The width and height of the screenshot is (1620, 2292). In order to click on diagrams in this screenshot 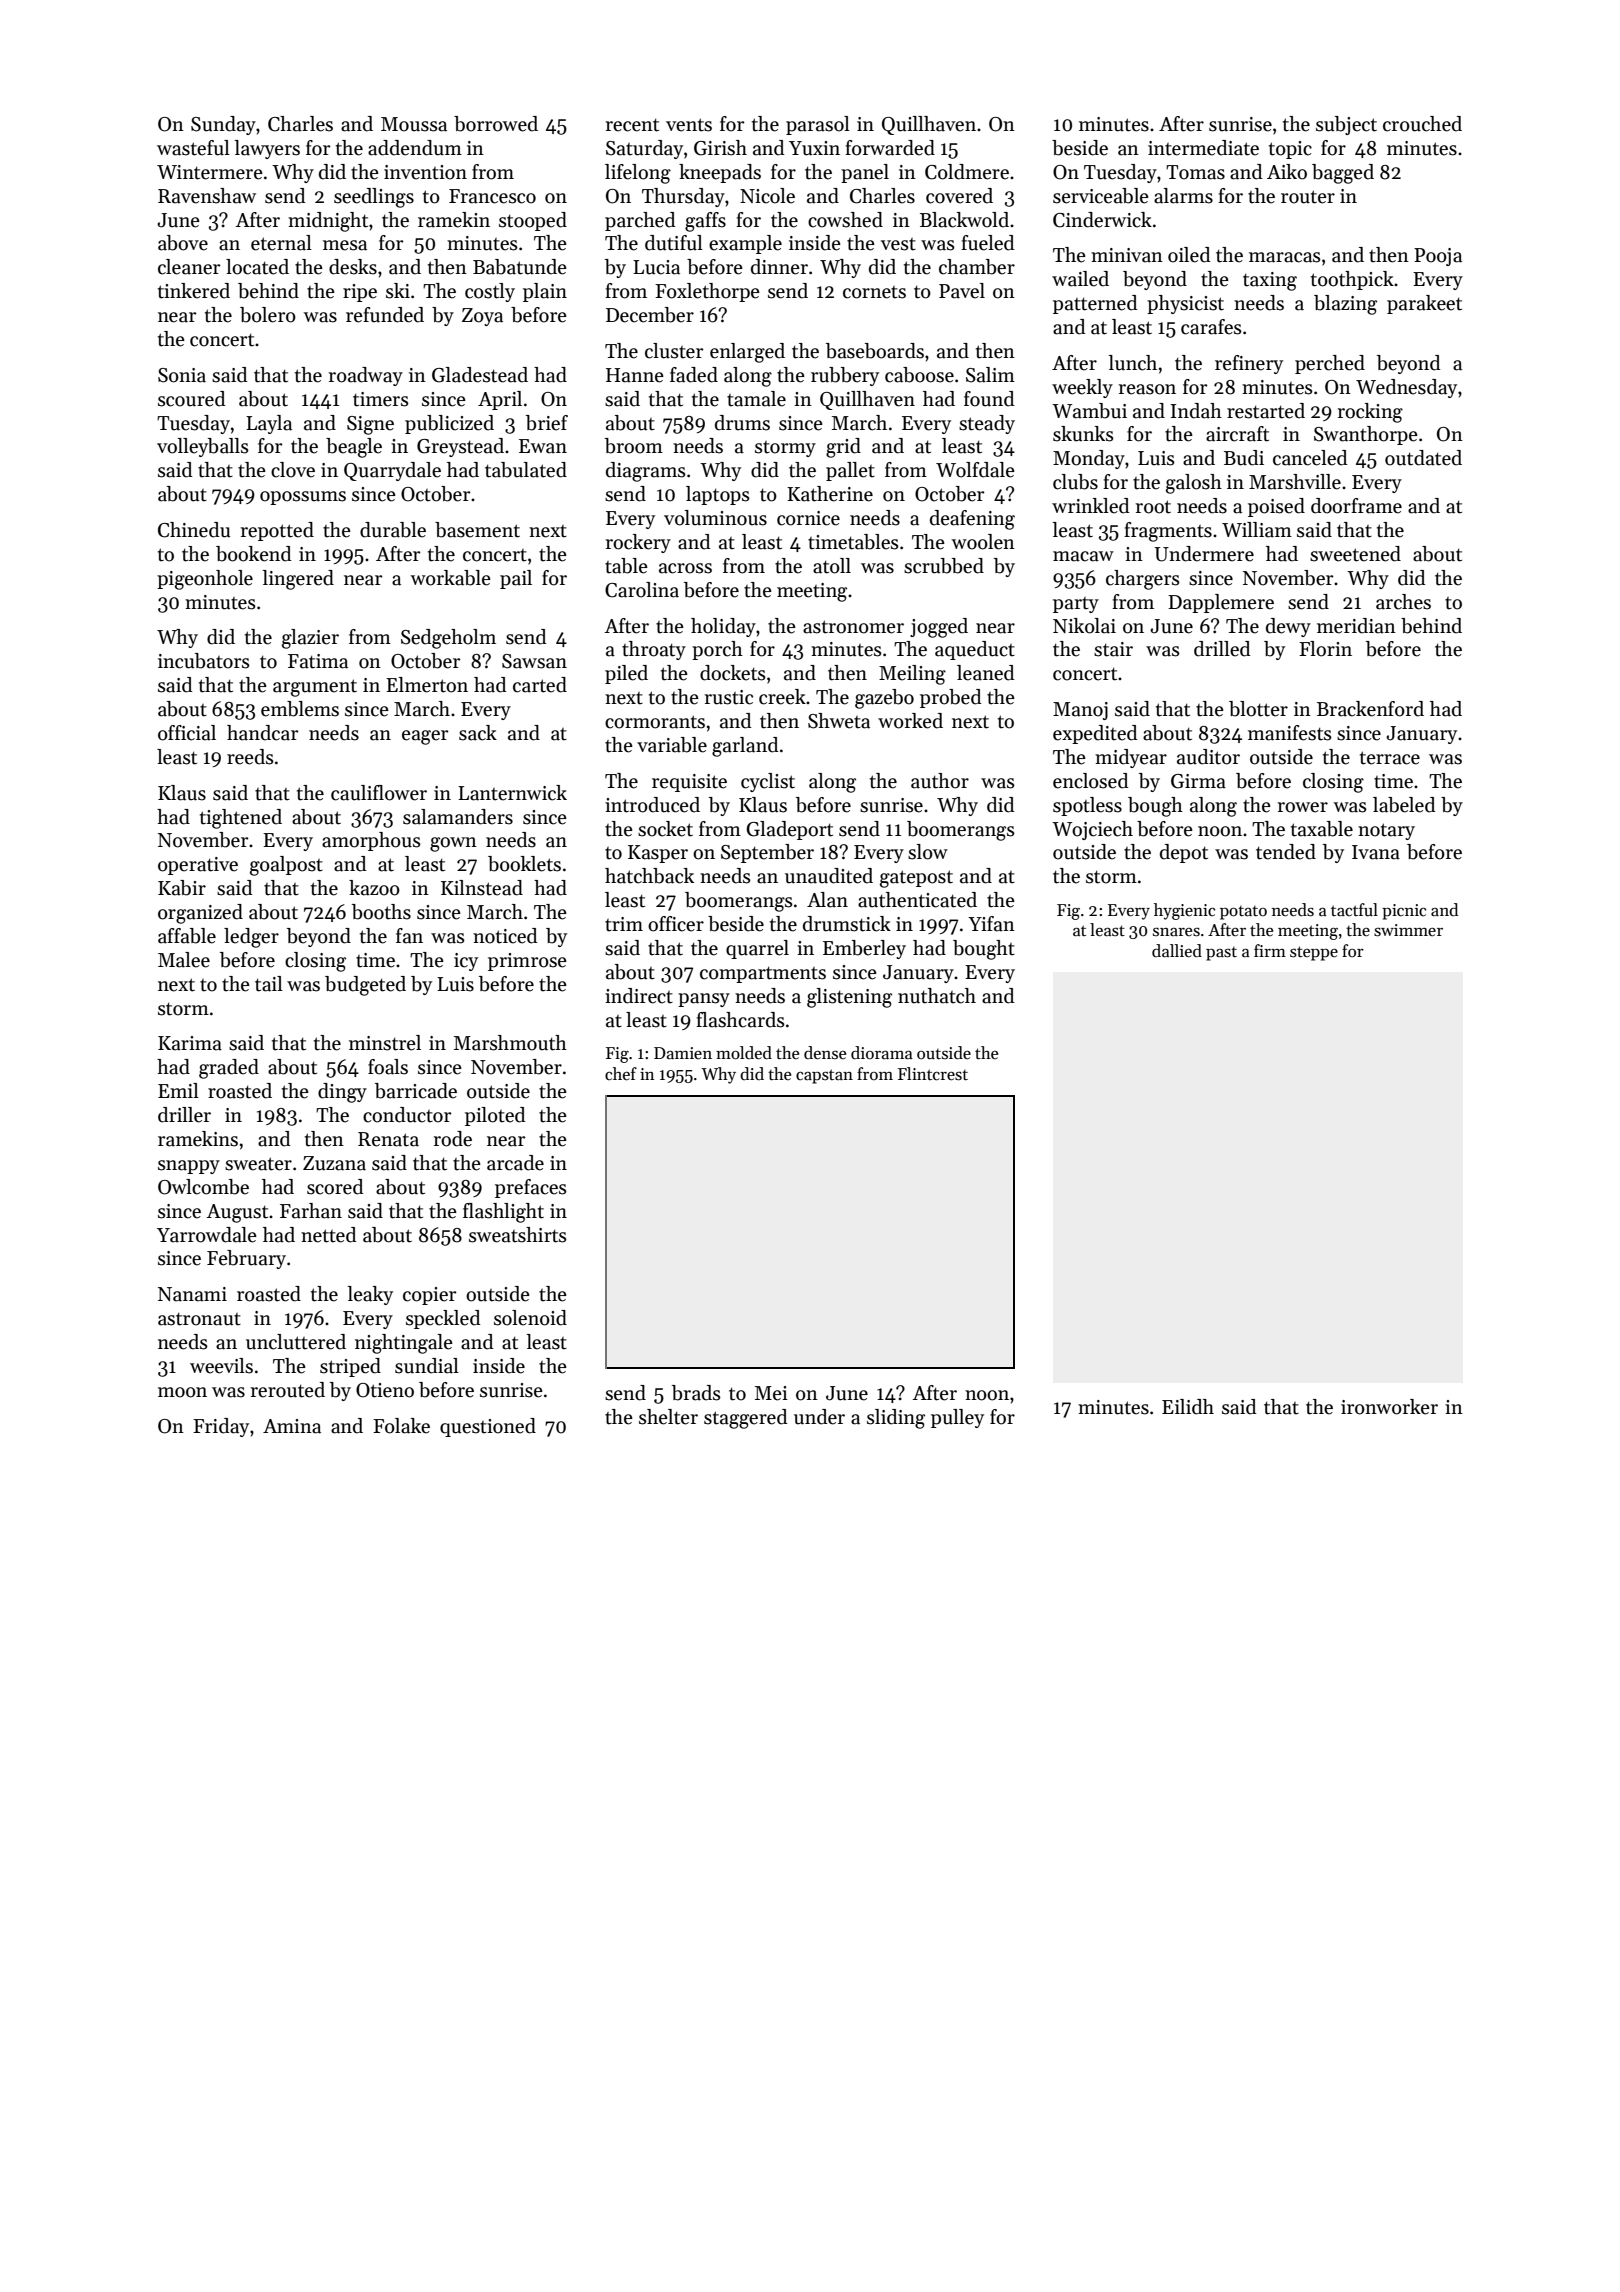, I will do `click(646, 472)`.
